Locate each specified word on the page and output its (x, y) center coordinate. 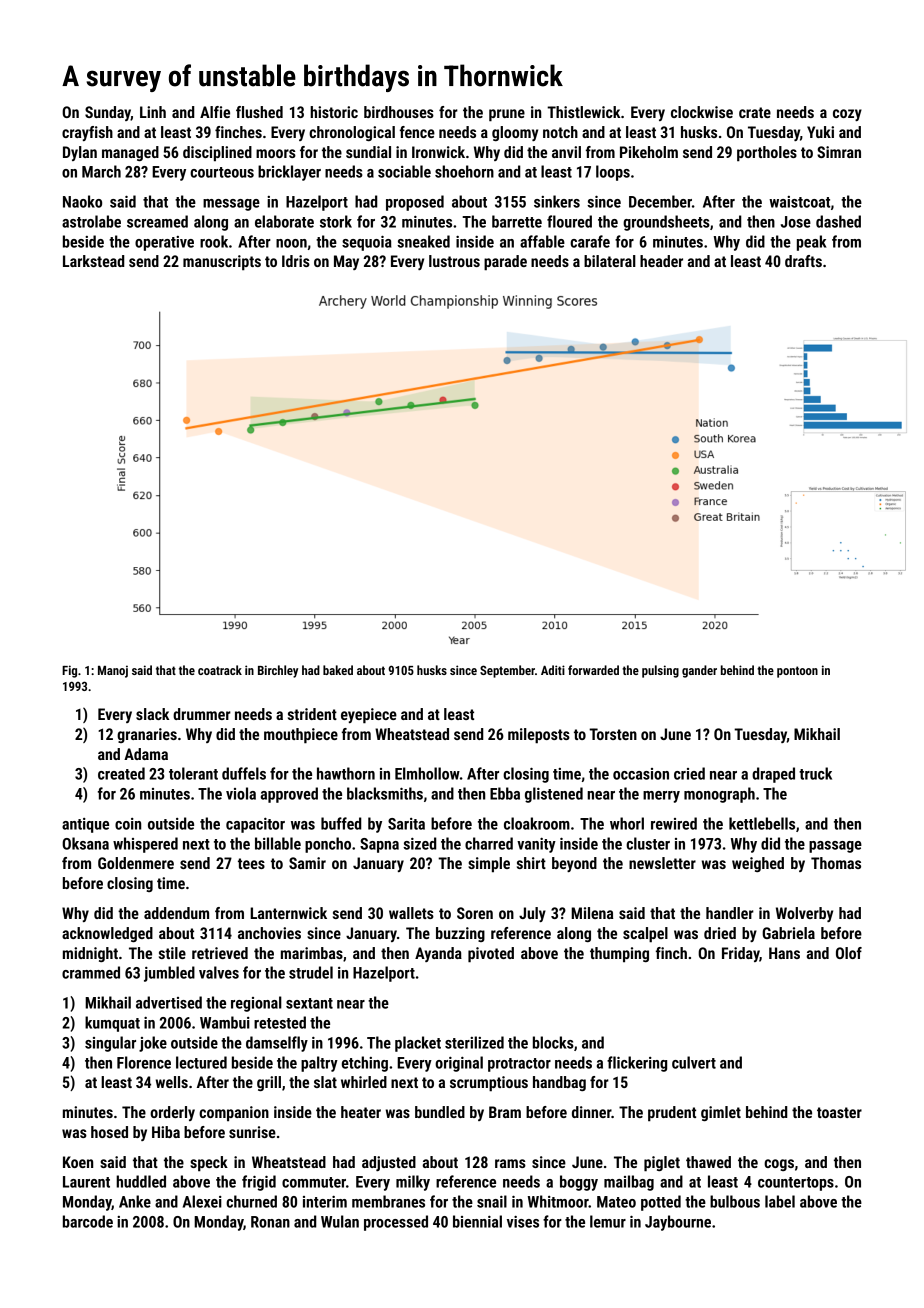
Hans (784, 953)
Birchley (278, 671)
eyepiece (369, 716)
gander (699, 671)
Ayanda (438, 954)
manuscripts (222, 263)
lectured (201, 1062)
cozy (847, 115)
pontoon (797, 672)
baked (338, 670)
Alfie (215, 112)
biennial (477, 1221)
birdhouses (399, 112)
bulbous (735, 1201)
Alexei (202, 1201)
